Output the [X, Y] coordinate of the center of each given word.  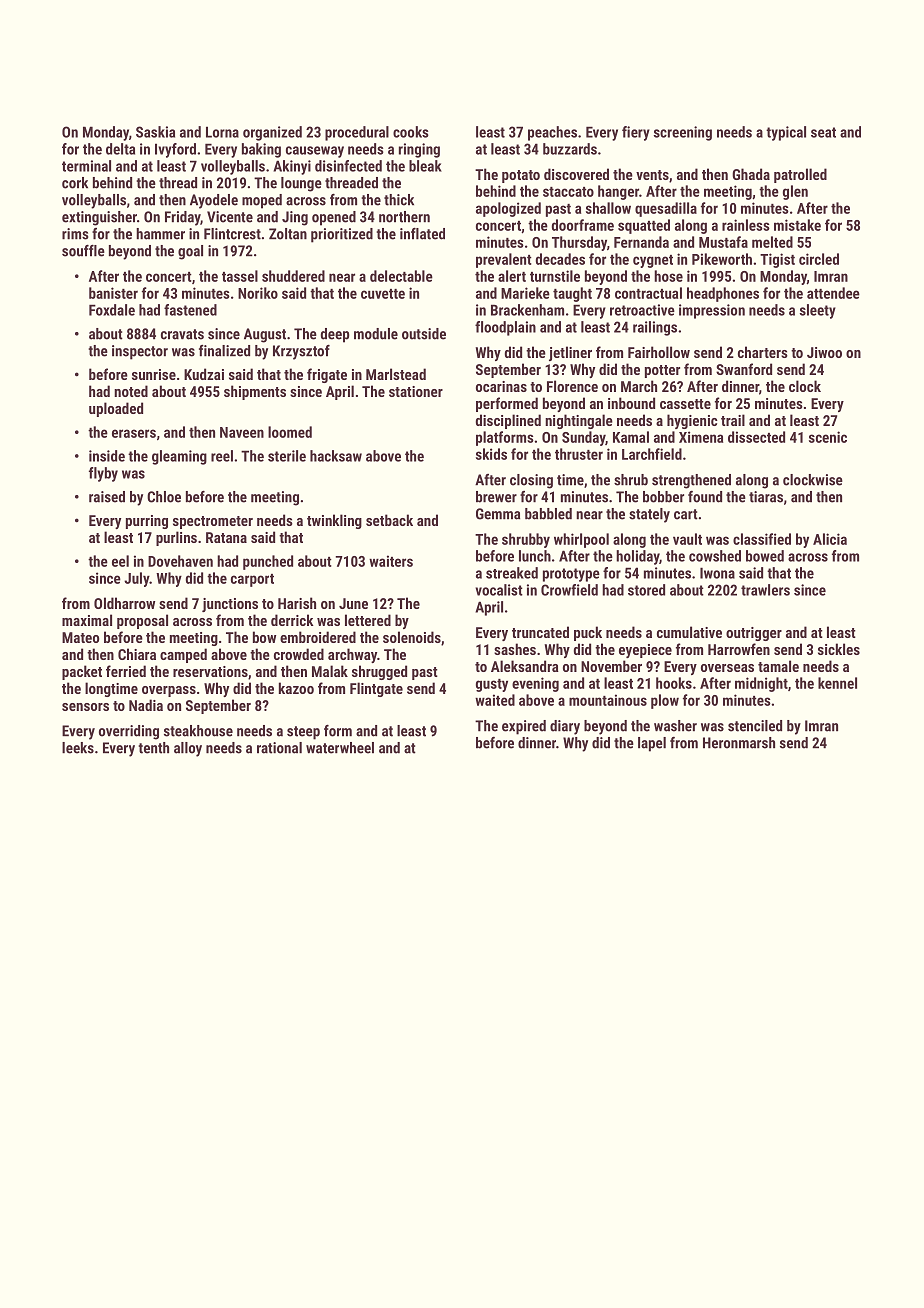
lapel [652, 744]
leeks [78, 748]
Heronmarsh [739, 743]
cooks [411, 132]
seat [823, 132]
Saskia [155, 132]
